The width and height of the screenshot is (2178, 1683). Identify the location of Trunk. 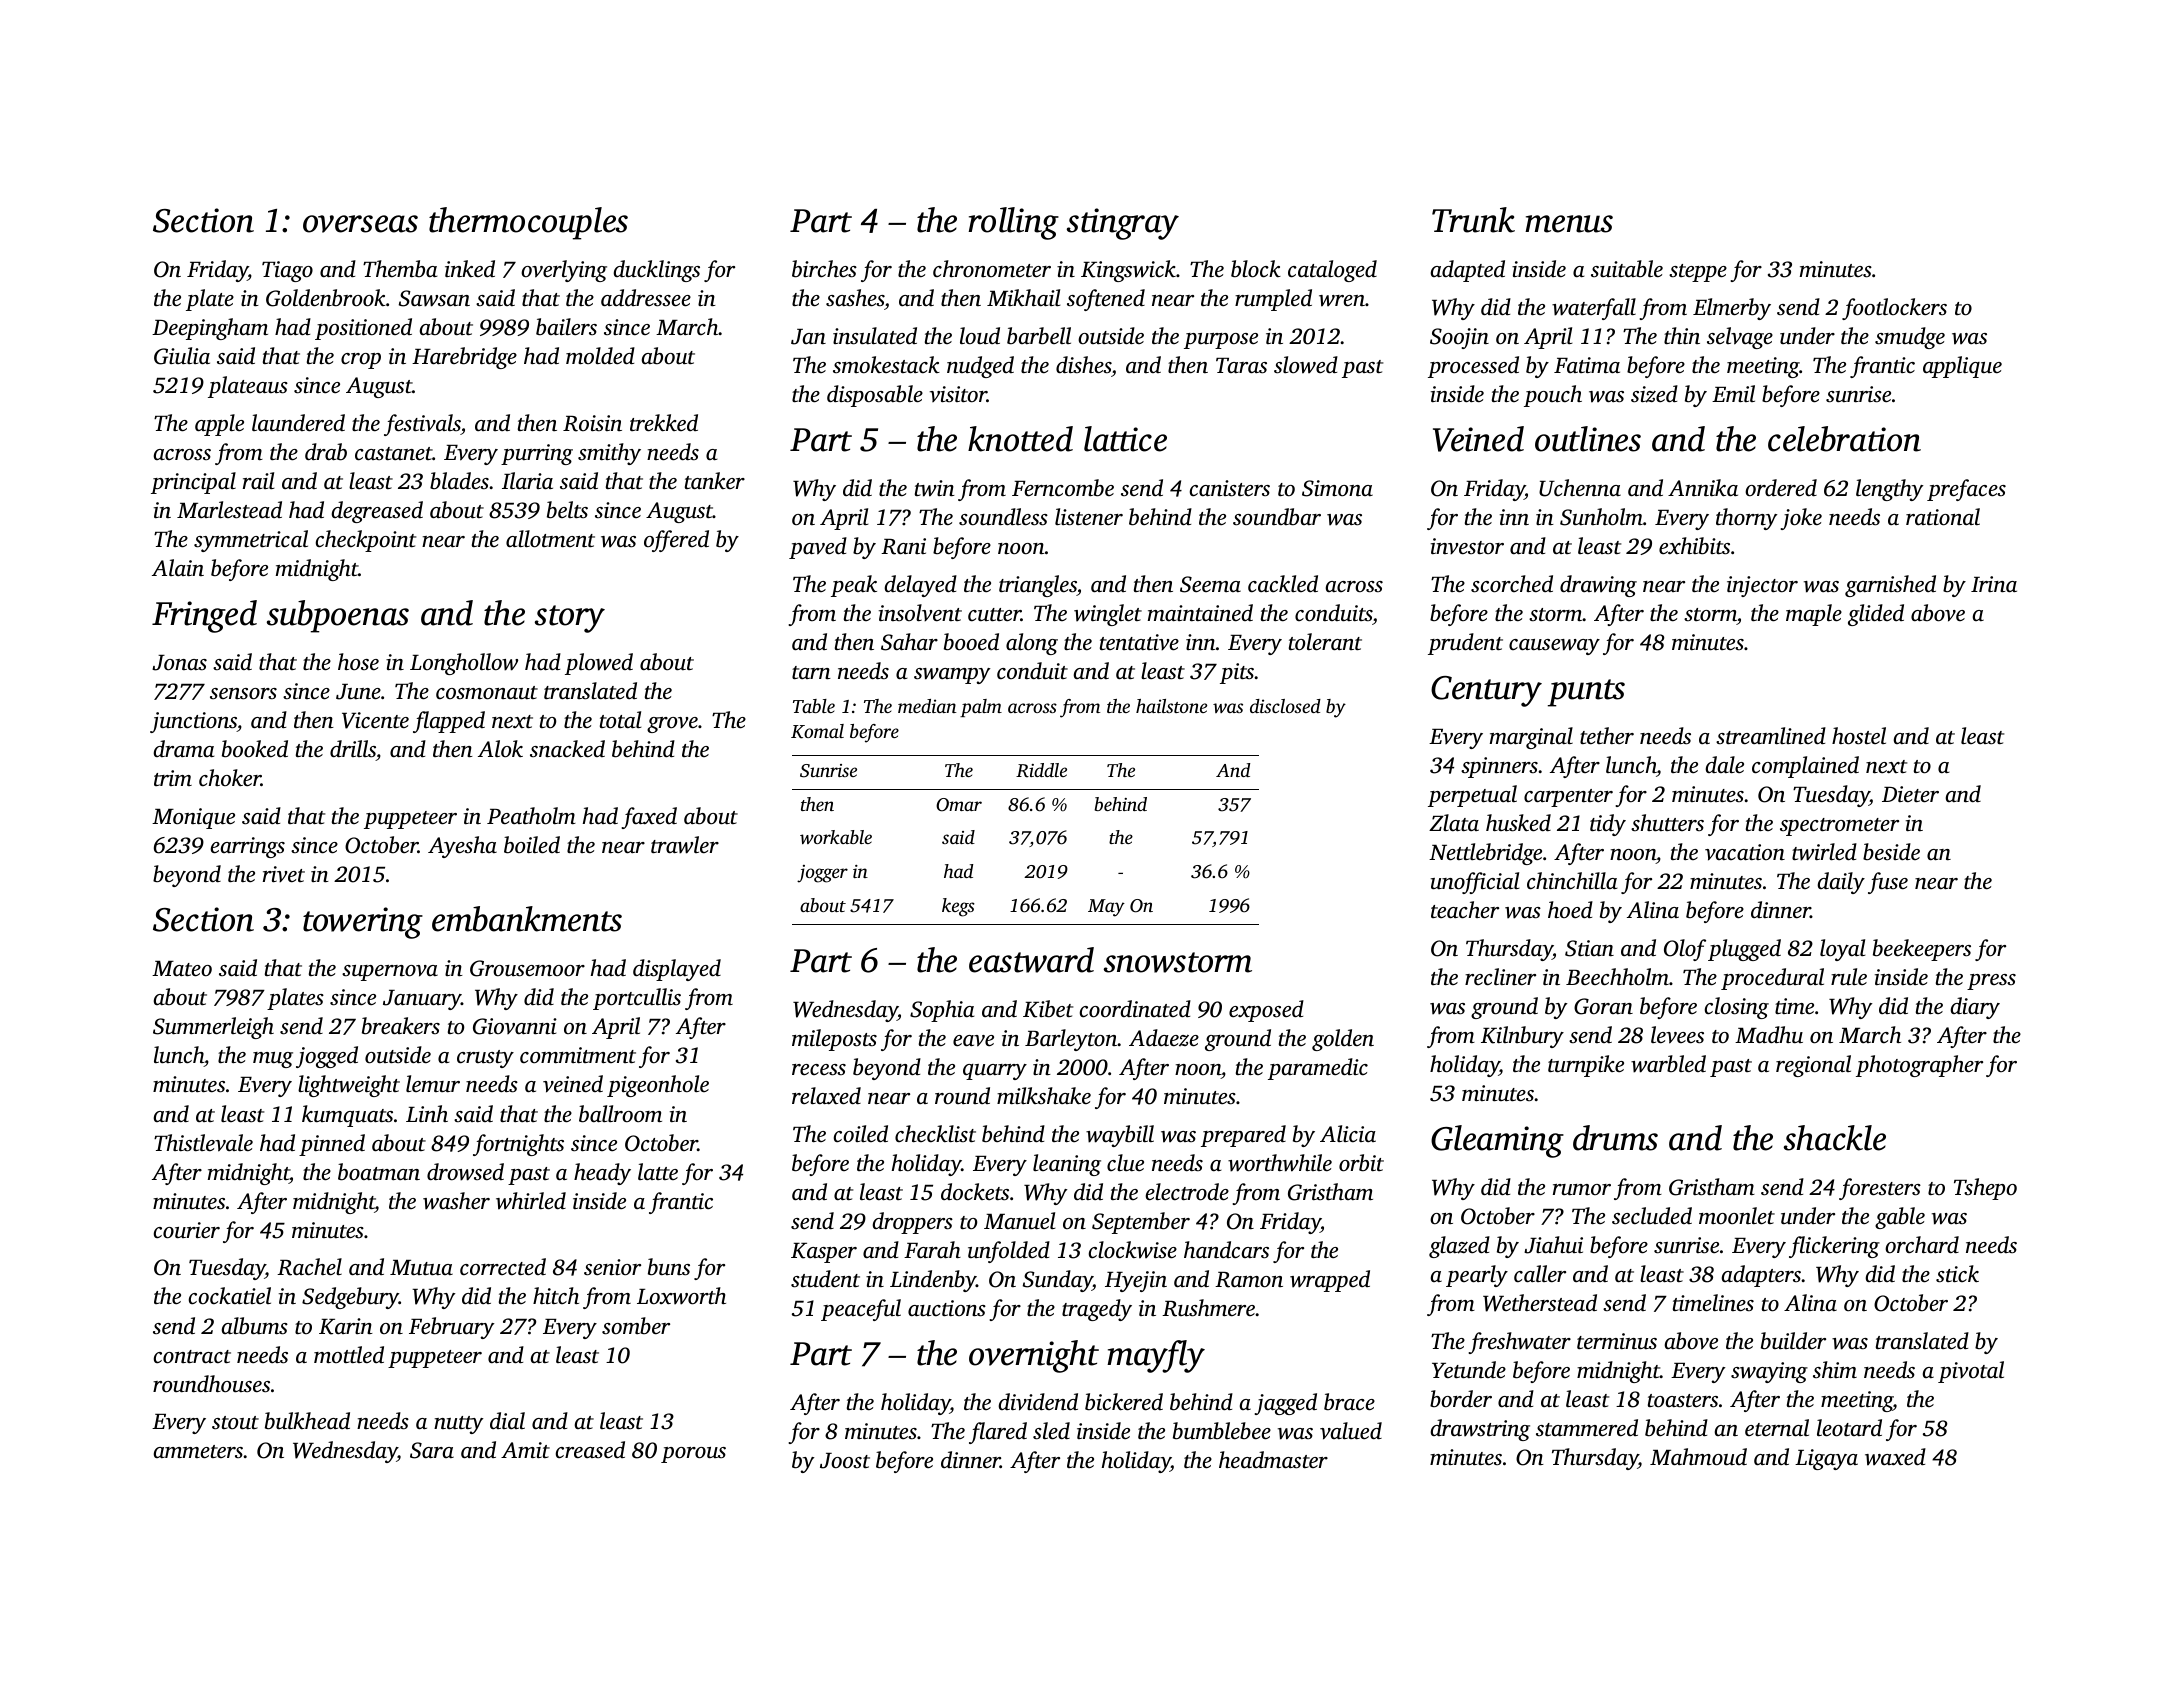
(1473, 220).
